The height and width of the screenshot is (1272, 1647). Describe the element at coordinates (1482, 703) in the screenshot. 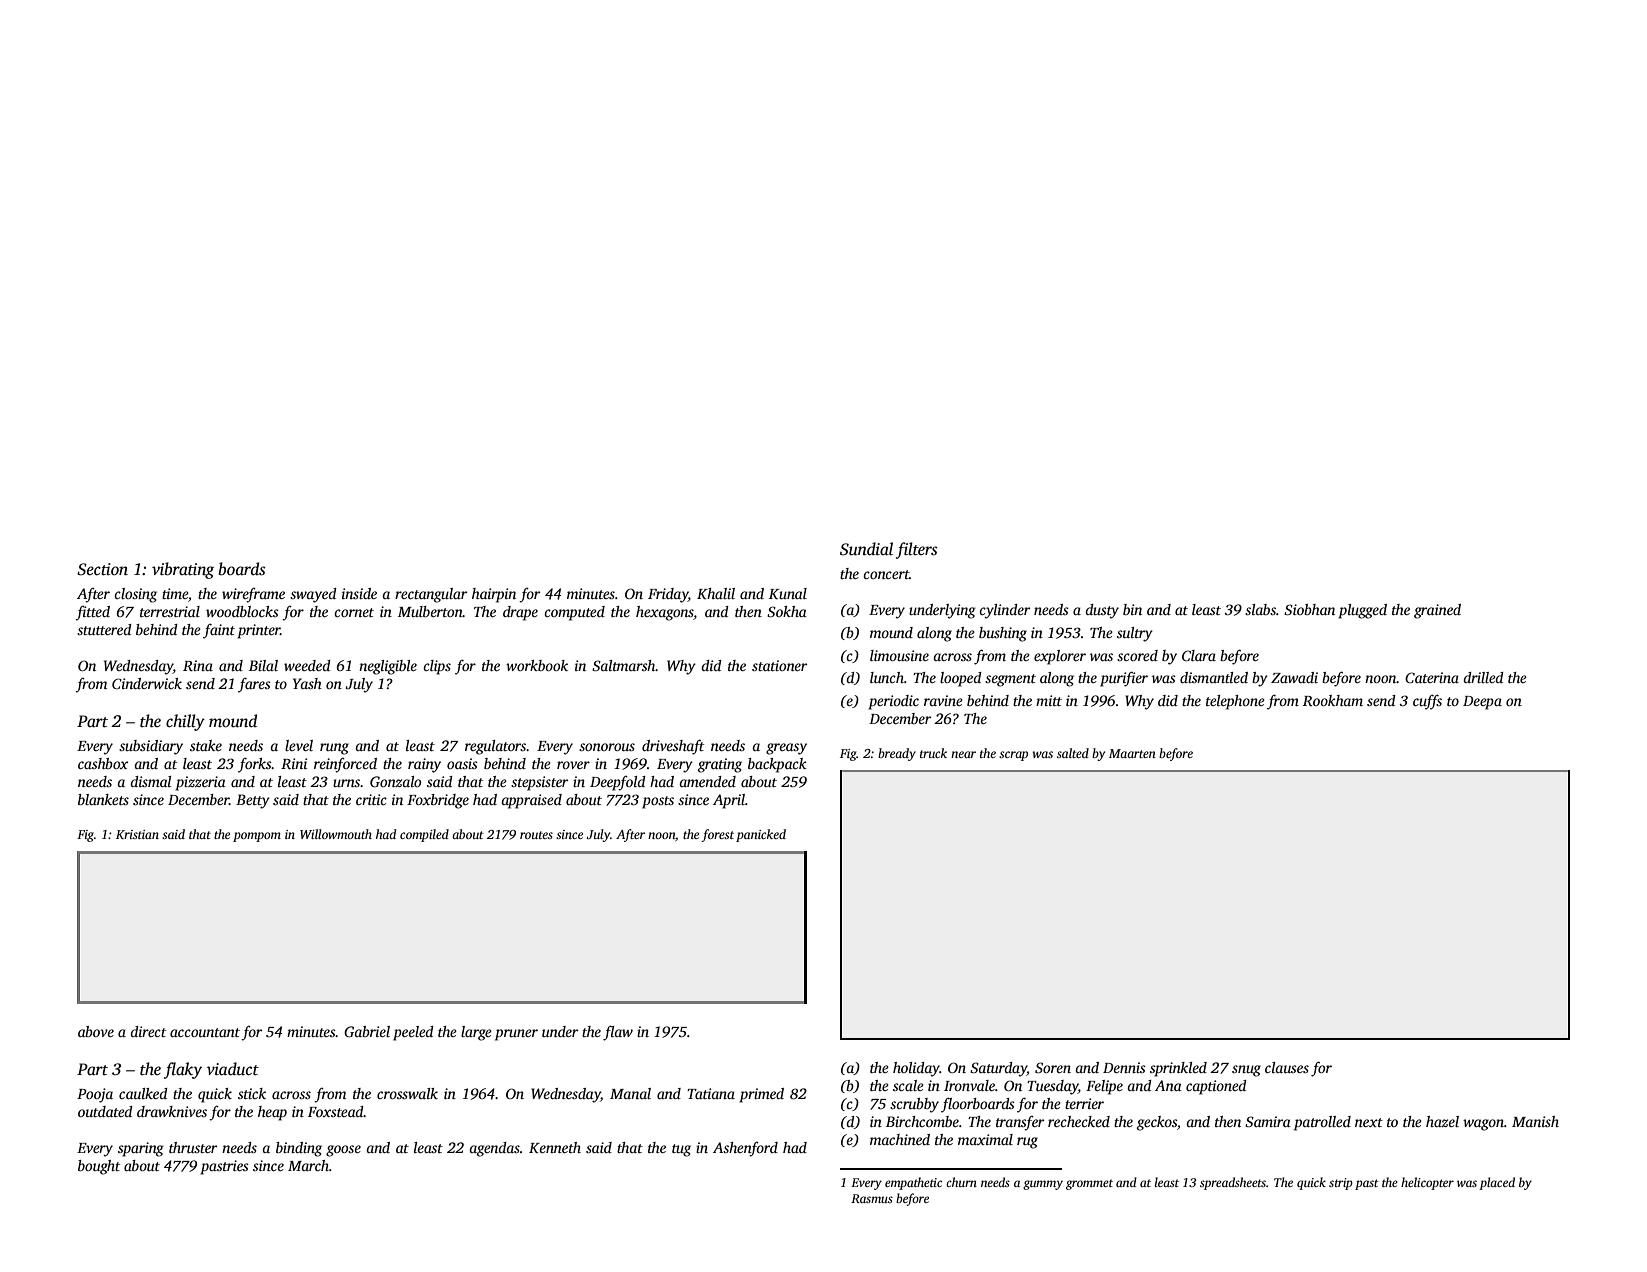

I see `Deepa` at that location.
